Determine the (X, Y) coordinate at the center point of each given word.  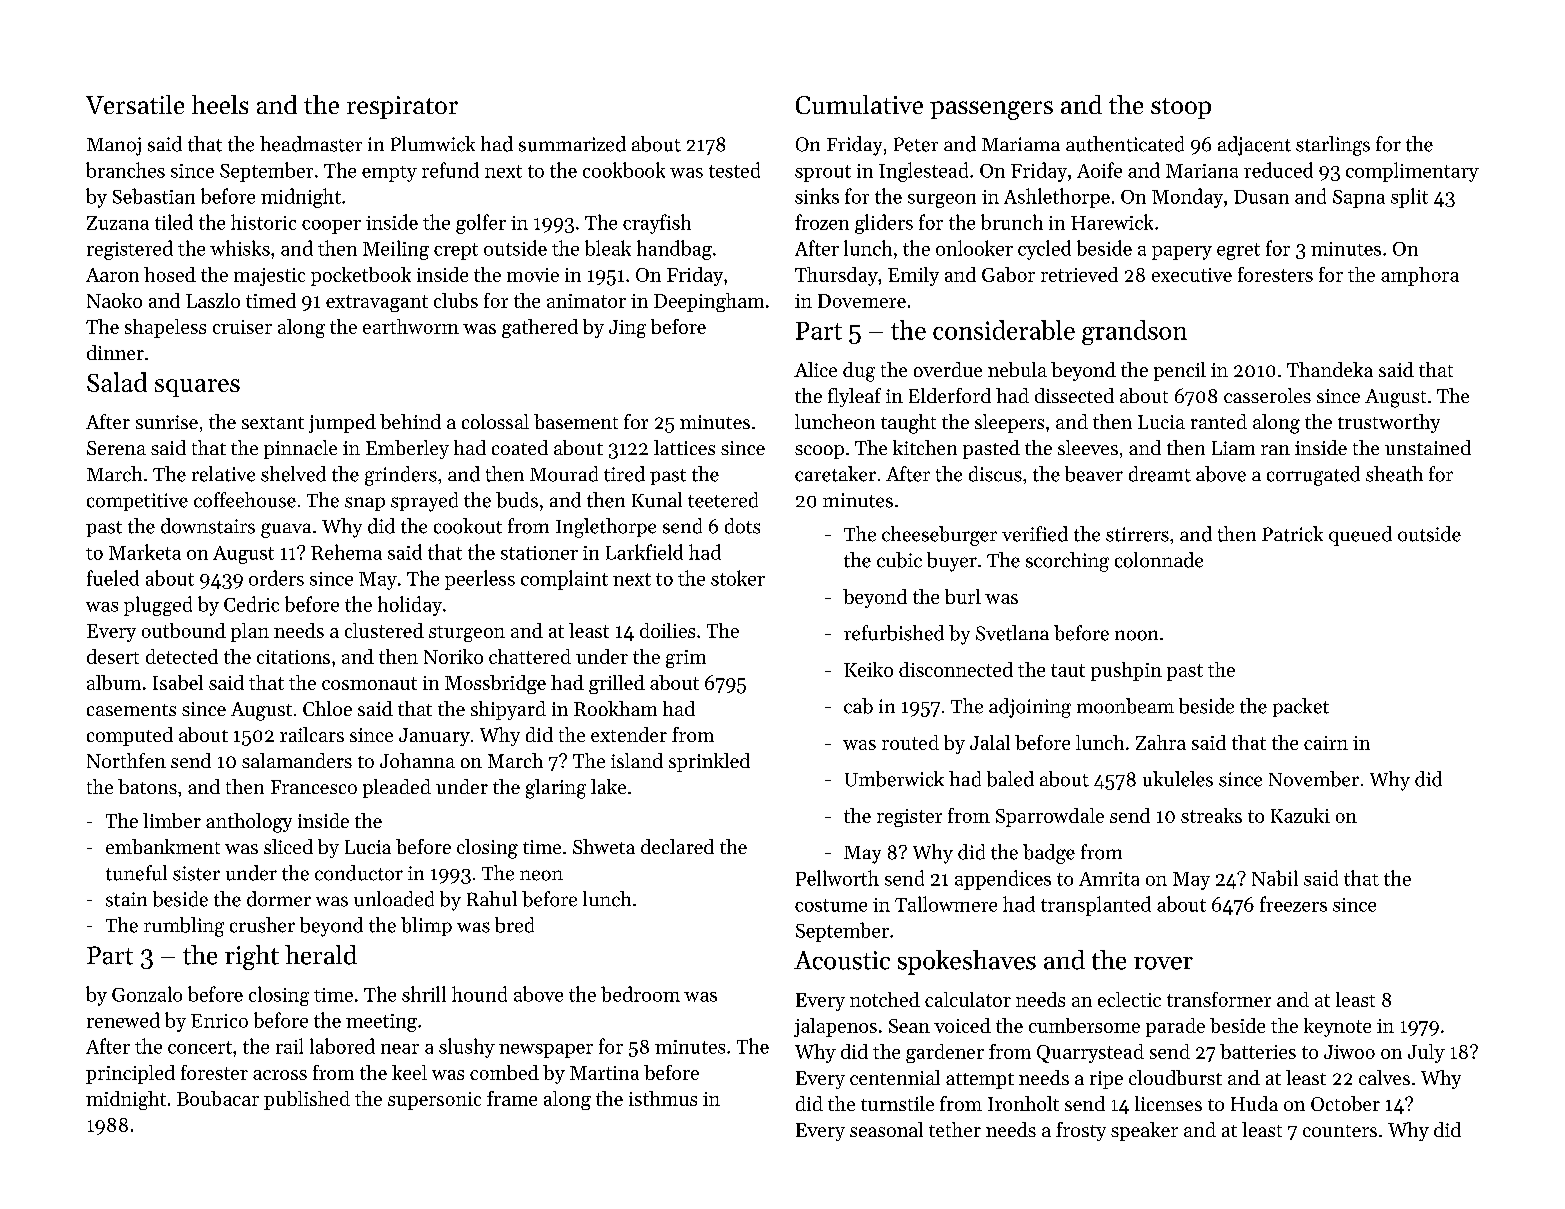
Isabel (178, 682)
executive (1192, 275)
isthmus (663, 1098)
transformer (1219, 999)
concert (200, 1047)
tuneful (136, 873)
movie (533, 275)
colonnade (1159, 560)
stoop (1181, 108)
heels (220, 104)
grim (686, 659)
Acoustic (842, 960)
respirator (402, 107)
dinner (115, 352)
